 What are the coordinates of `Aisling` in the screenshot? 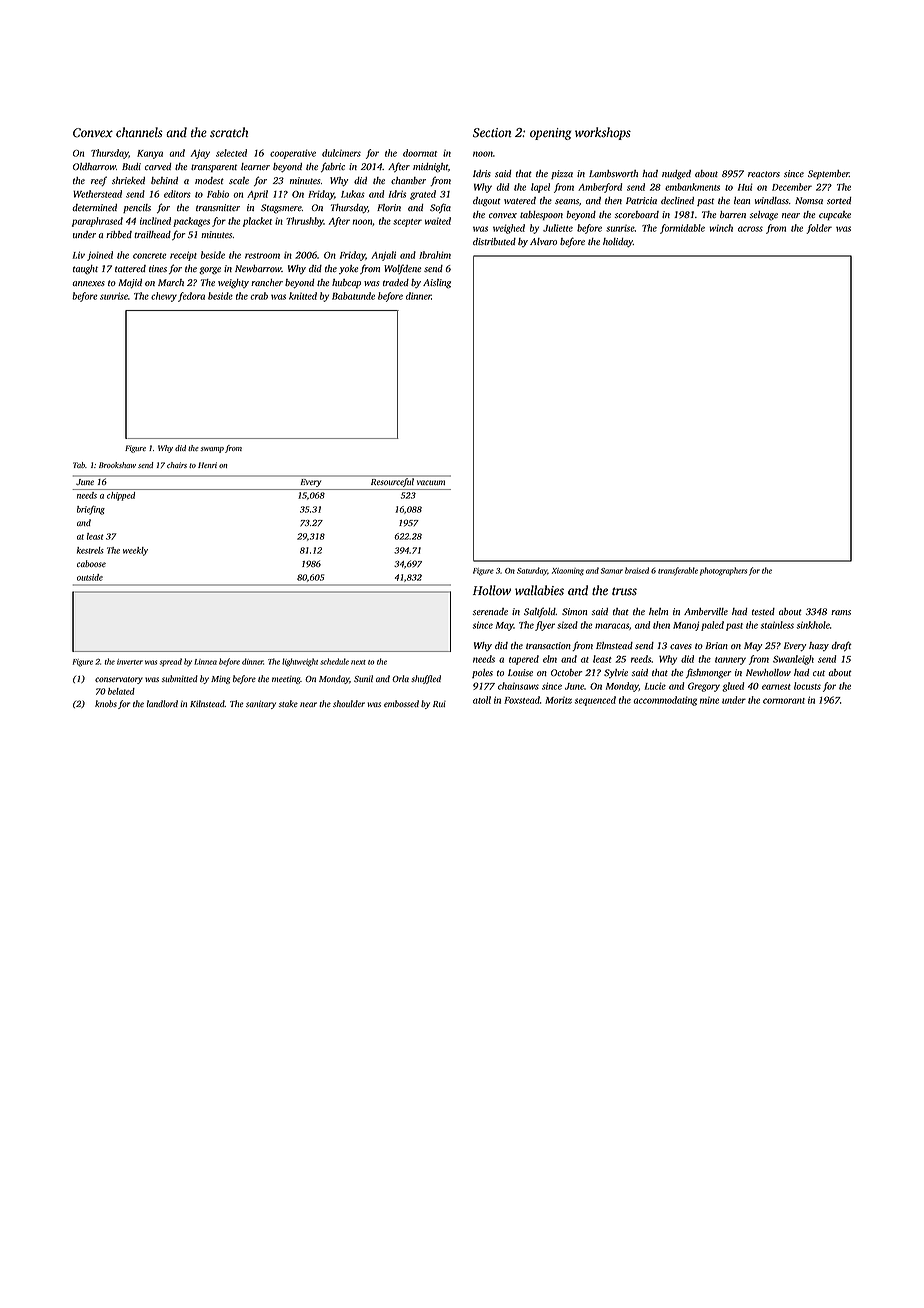 It's located at (437, 283).
